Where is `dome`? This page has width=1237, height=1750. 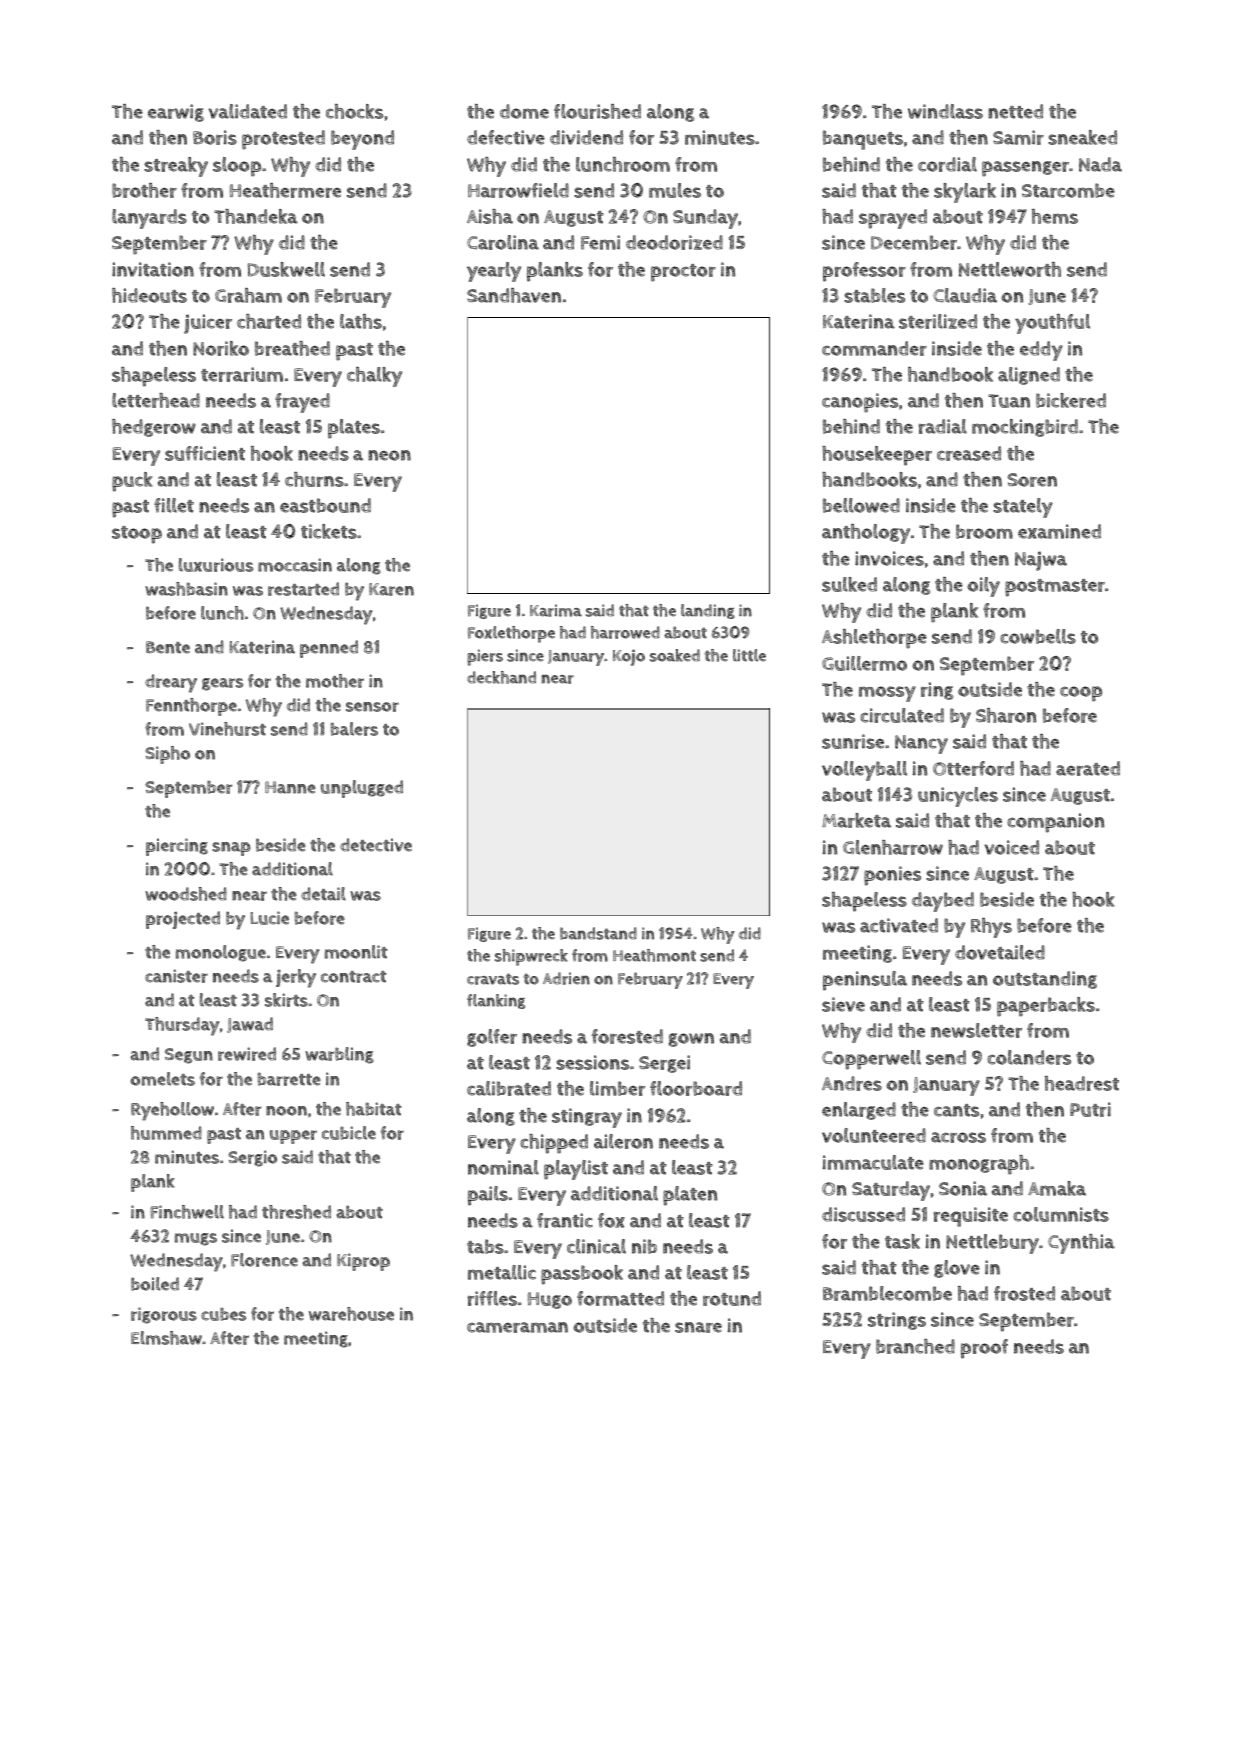
dome is located at coordinates (524, 111).
